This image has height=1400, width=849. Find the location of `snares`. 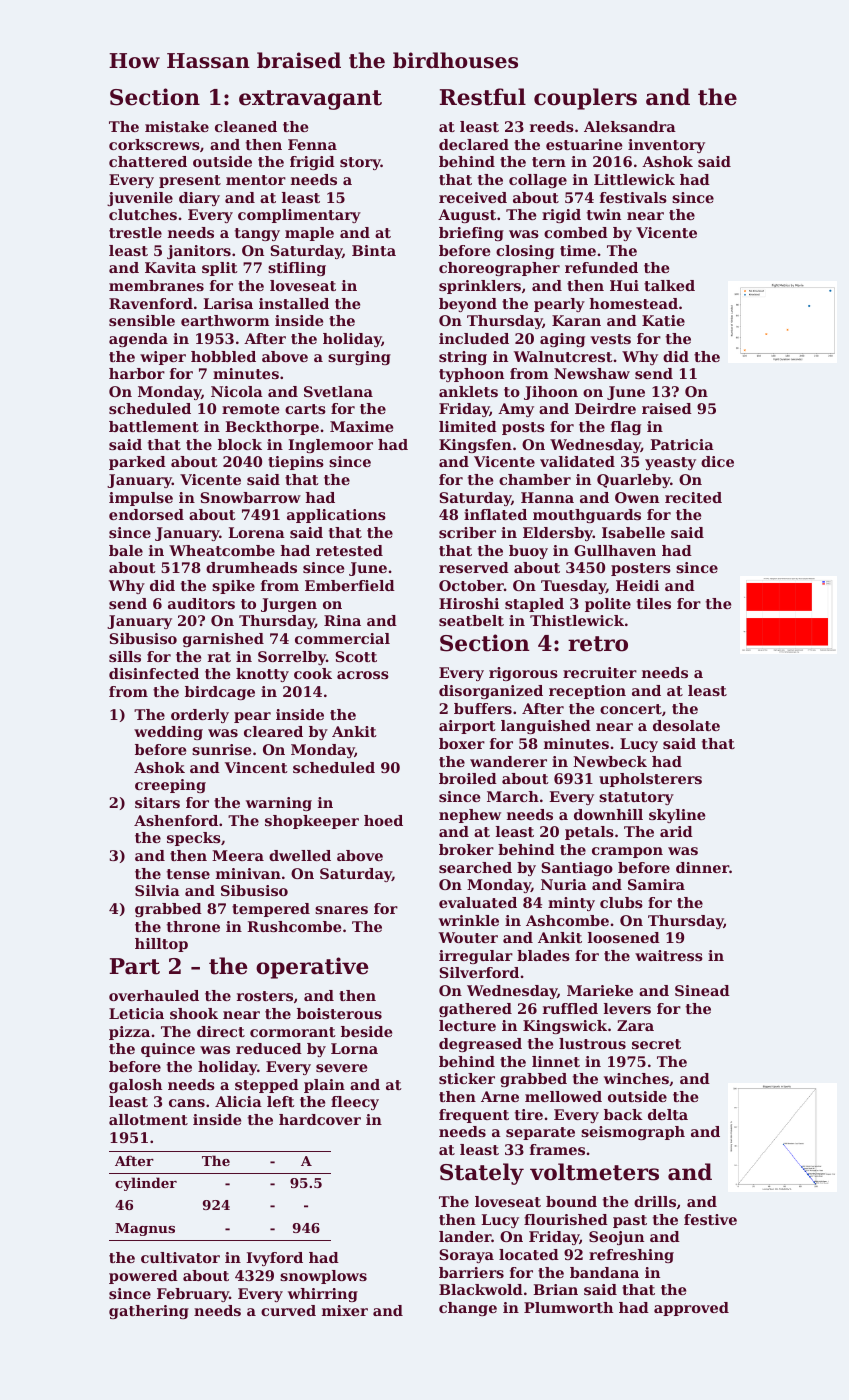

snares is located at coordinates (341, 910).
